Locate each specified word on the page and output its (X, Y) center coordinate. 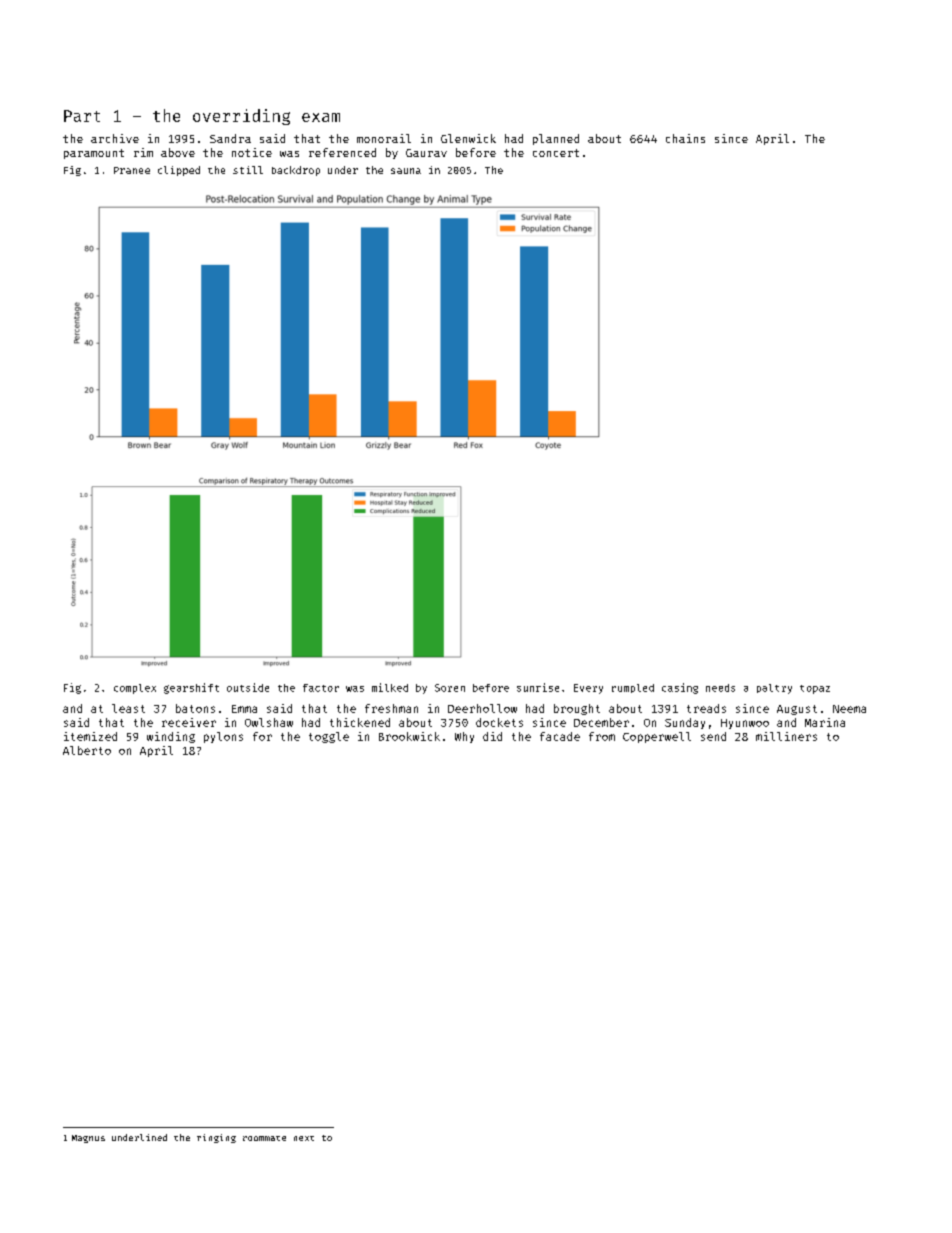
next (304, 1138)
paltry (774, 689)
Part (82, 116)
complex (135, 689)
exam (321, 117)
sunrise (538, 687)
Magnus (88, 1139)
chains (685, 138)
